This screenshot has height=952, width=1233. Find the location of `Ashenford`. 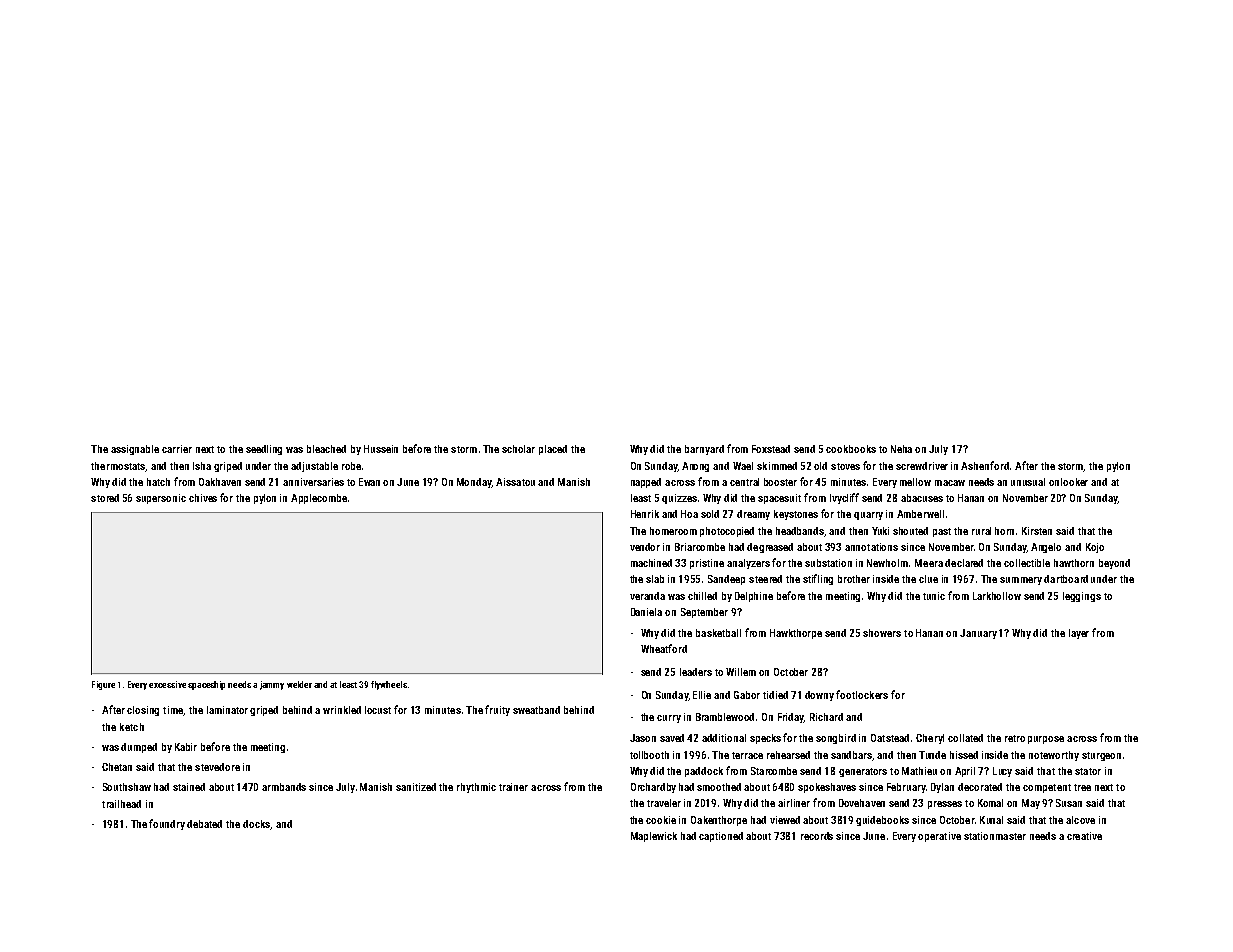

Ashenford is located at coordinates (985, 465).
